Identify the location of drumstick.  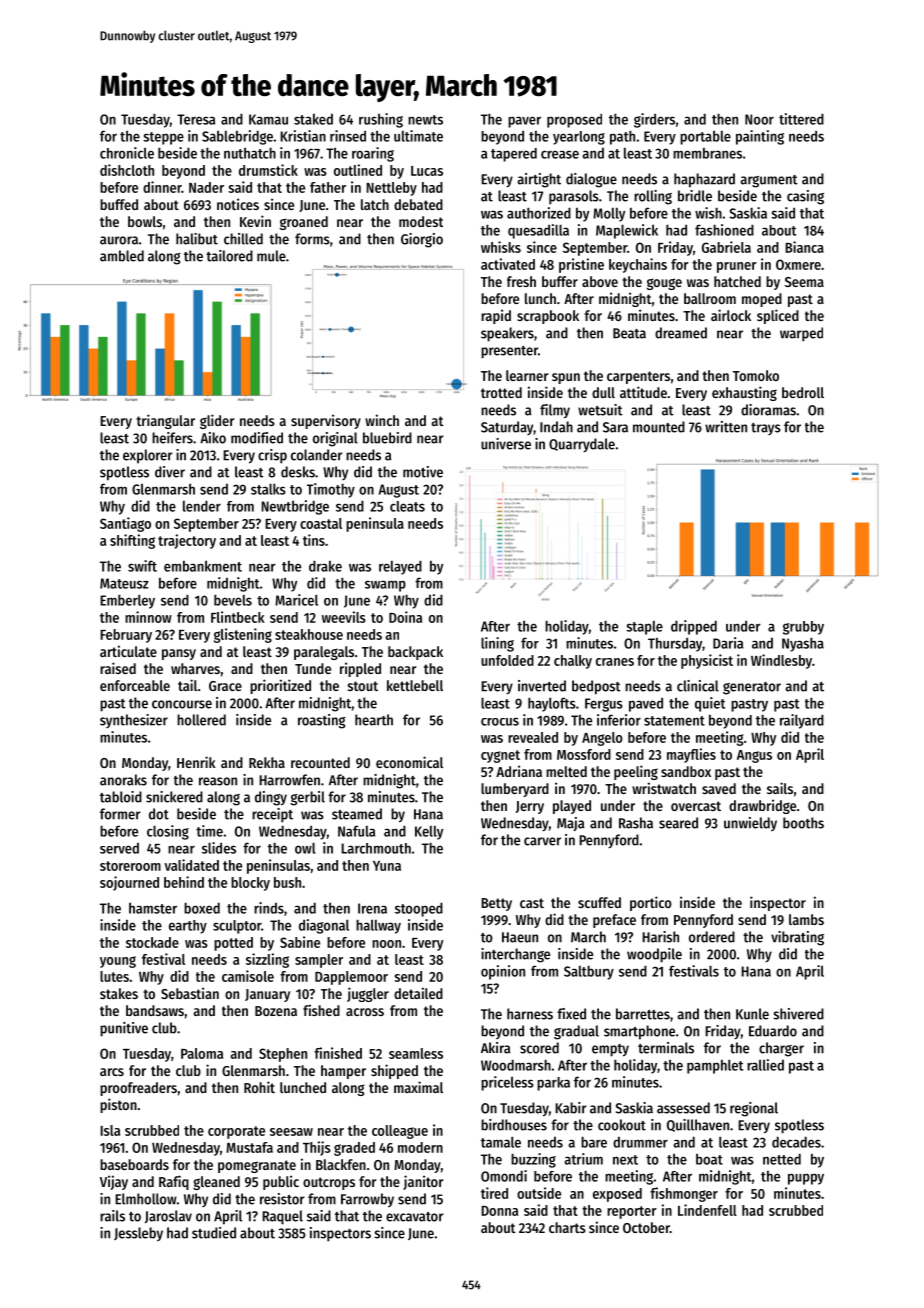
(268, 170).
